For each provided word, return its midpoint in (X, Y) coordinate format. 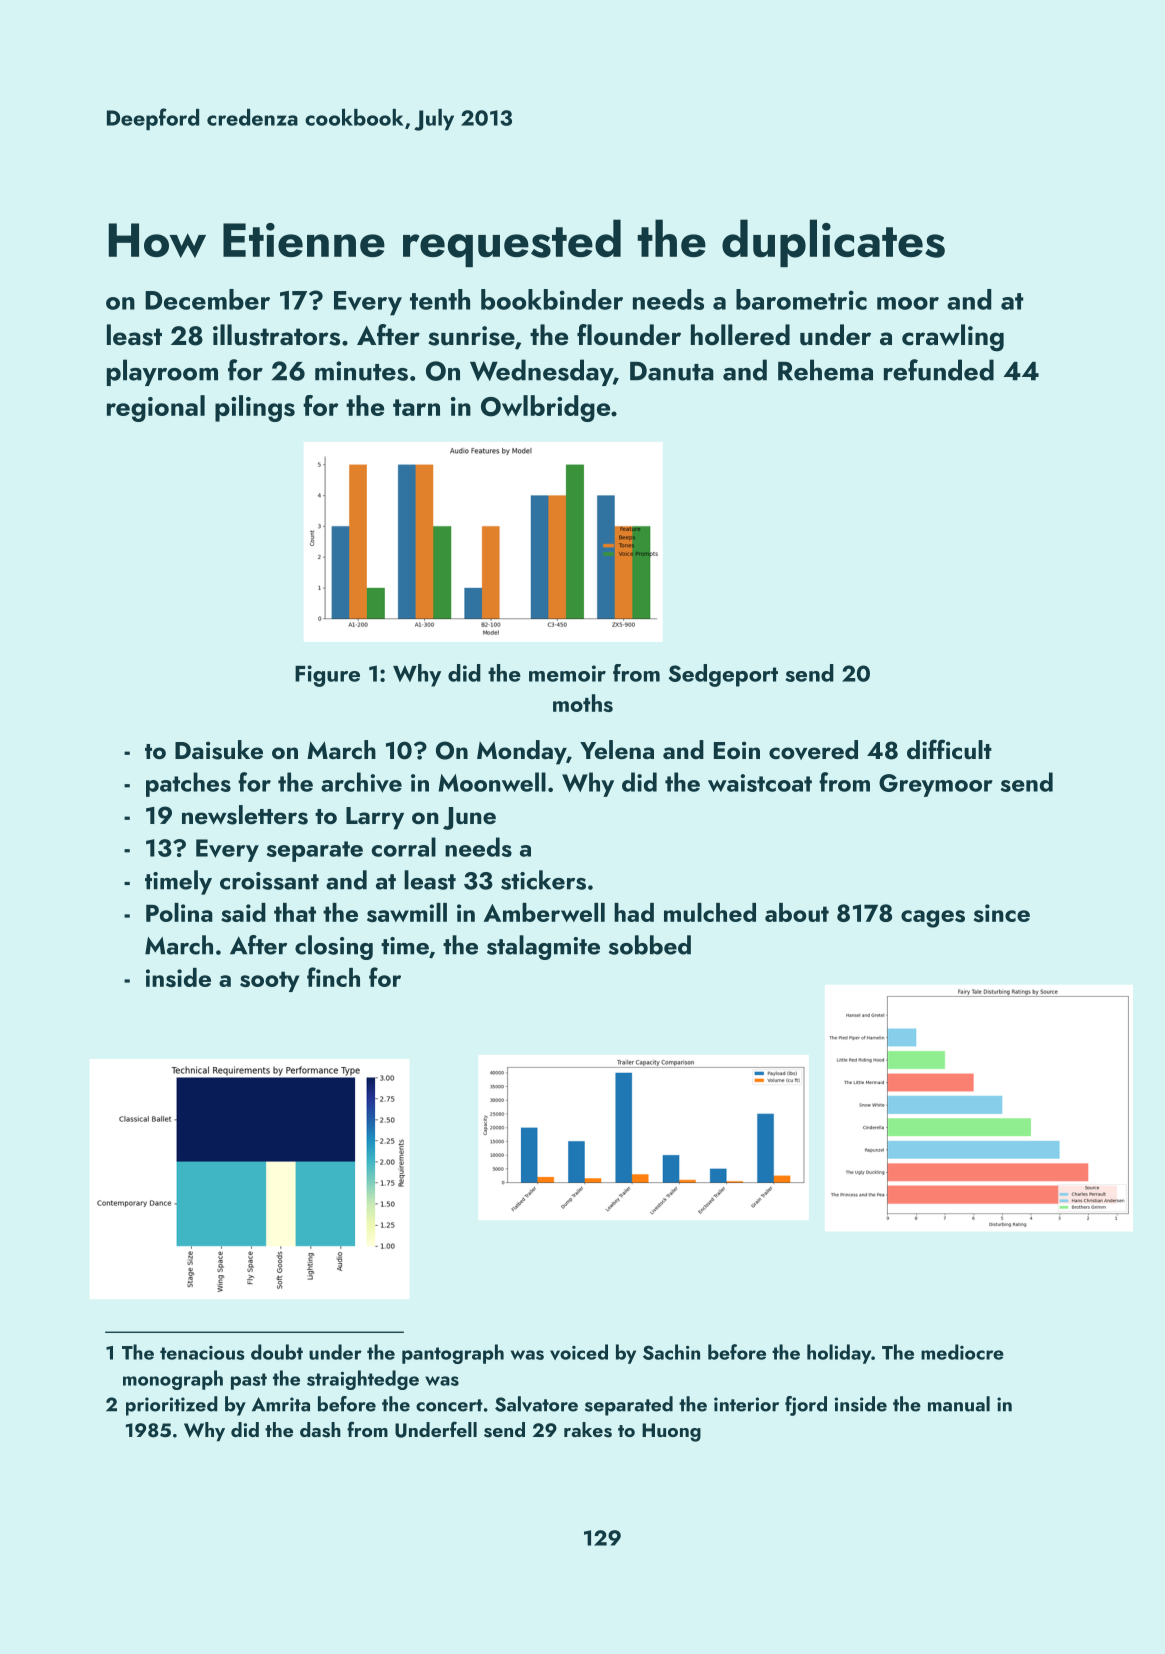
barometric (801, 299)
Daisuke (219, 750)
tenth (440, 299)
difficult (949, 749)
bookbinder (552, 299)
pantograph (453, 1354)
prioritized (172, 1406)
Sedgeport (723, 675)
